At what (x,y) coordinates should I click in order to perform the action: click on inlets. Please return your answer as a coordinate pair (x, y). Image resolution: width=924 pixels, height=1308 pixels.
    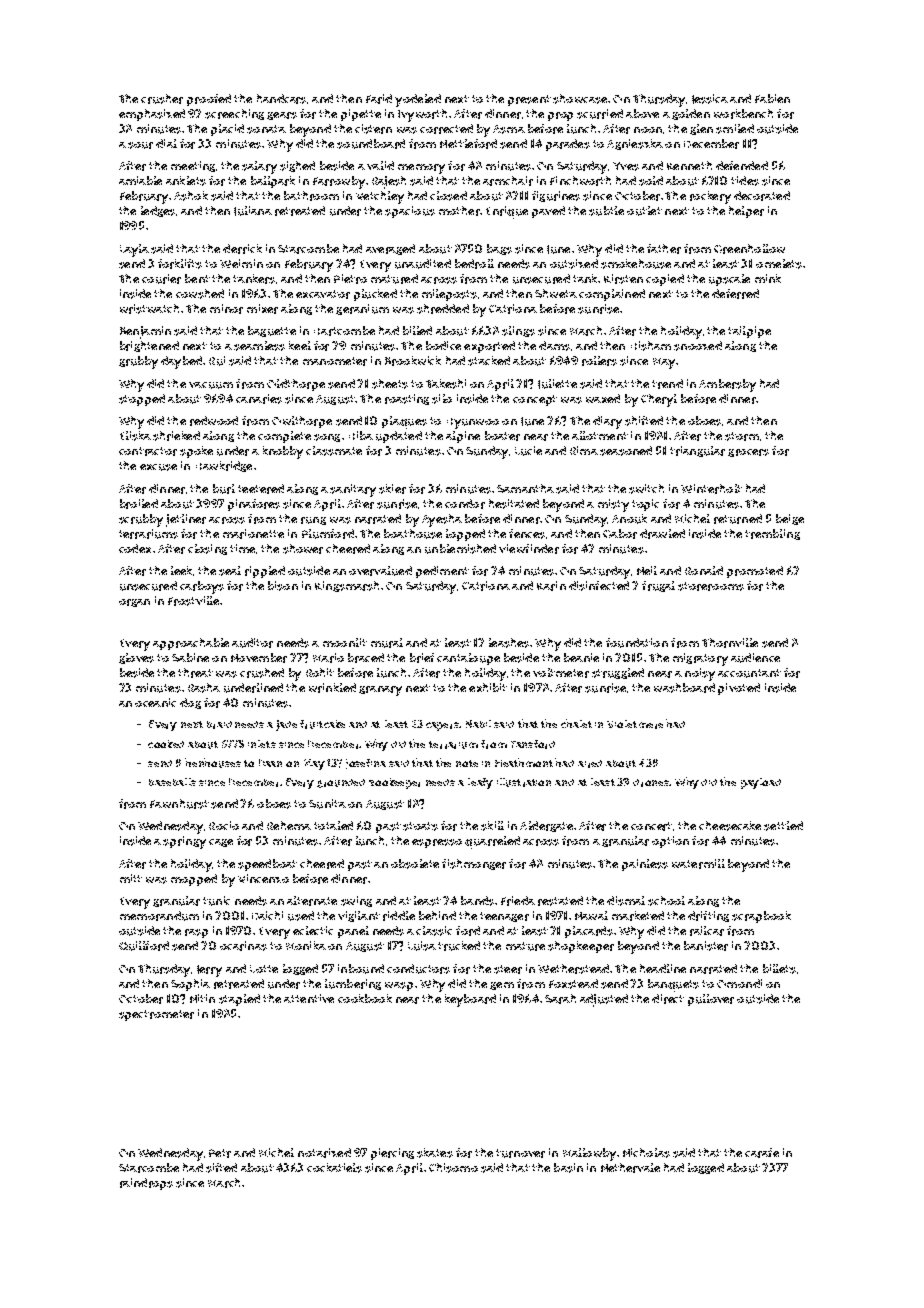
    Looking at the image, I should click on (262, 744).
